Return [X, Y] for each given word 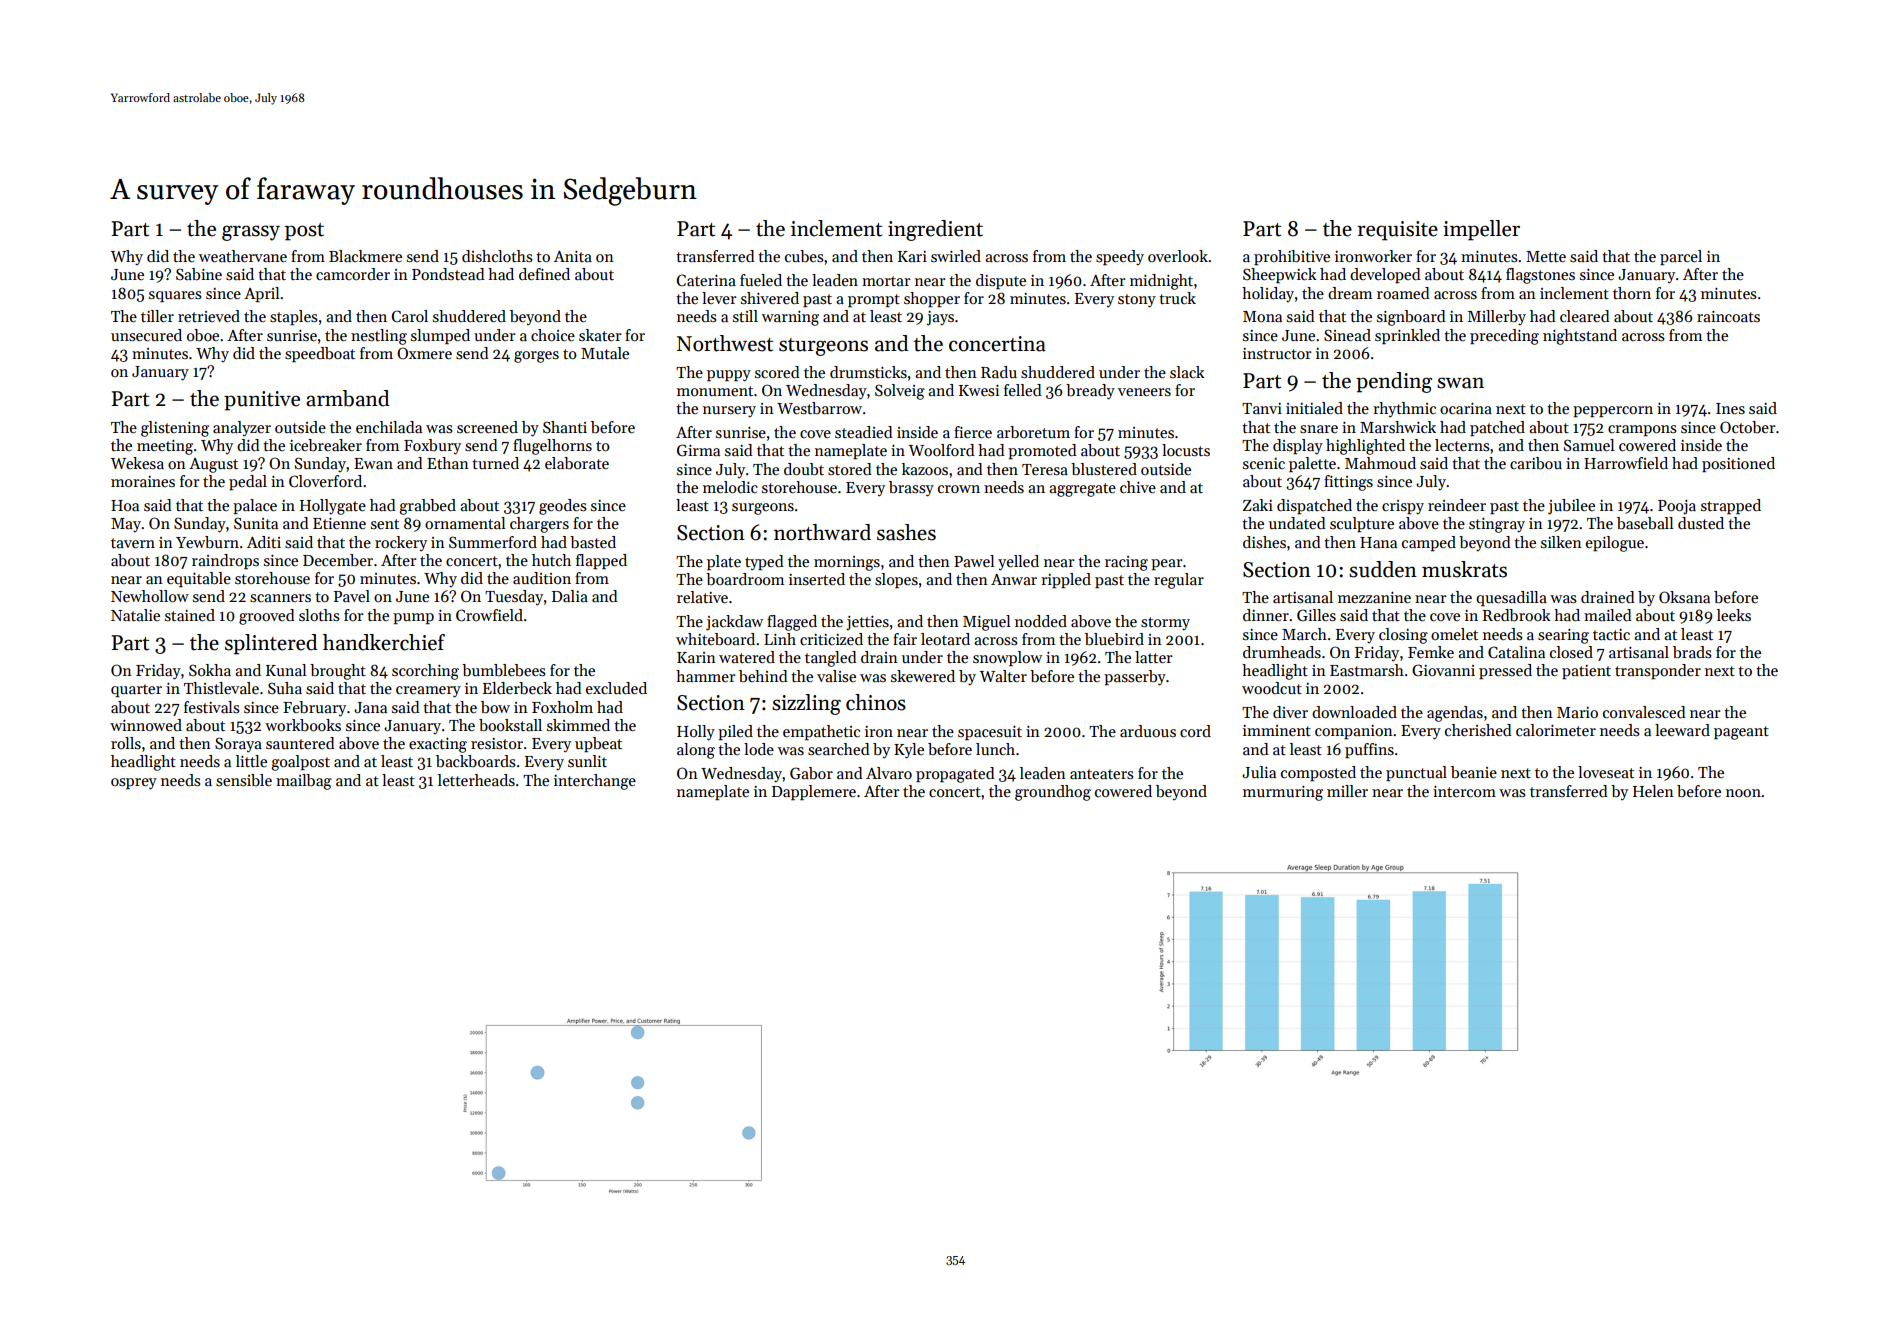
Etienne [339, 523]
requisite [1397, 231]
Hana [1378, 542]
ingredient [935, 230]
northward [822, 532]
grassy [251, 233]
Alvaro [889, 773]
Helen [1653, 791]
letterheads [476, 780]
